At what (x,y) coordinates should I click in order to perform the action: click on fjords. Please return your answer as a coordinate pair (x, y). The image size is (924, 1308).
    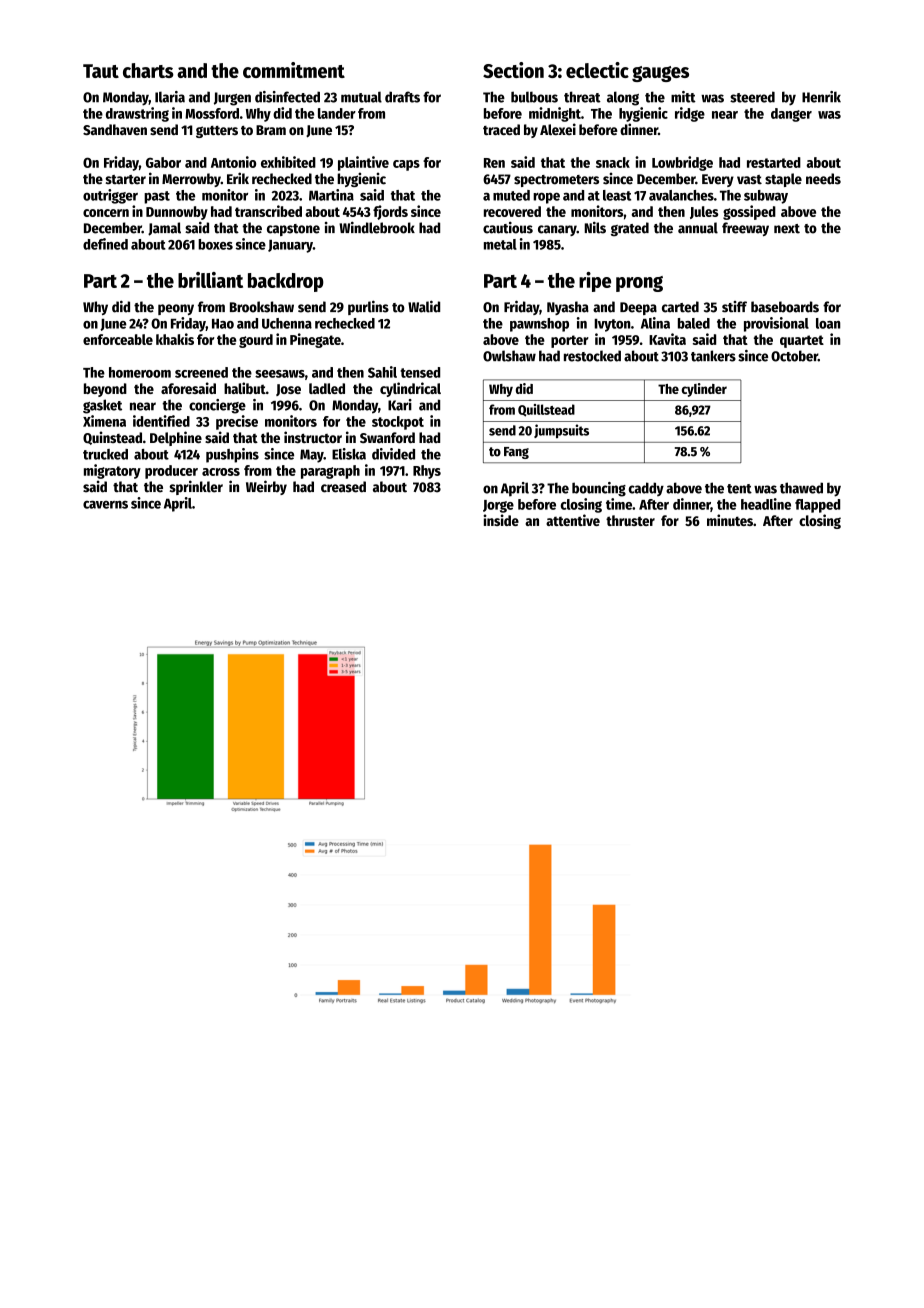
    Looking at the image, I should click on (390, 212).
